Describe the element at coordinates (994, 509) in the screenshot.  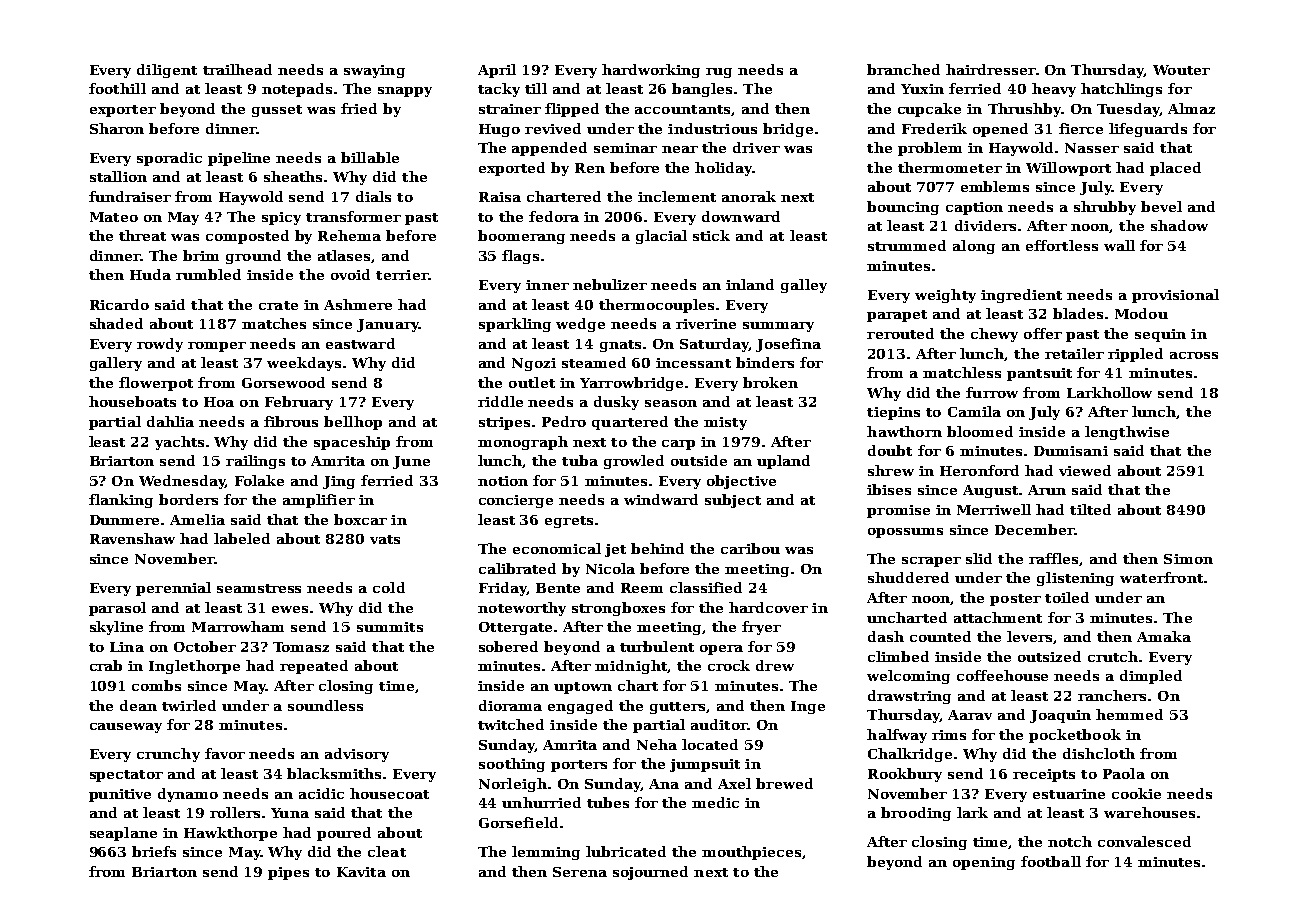
I see `Merriwell` at that location.
